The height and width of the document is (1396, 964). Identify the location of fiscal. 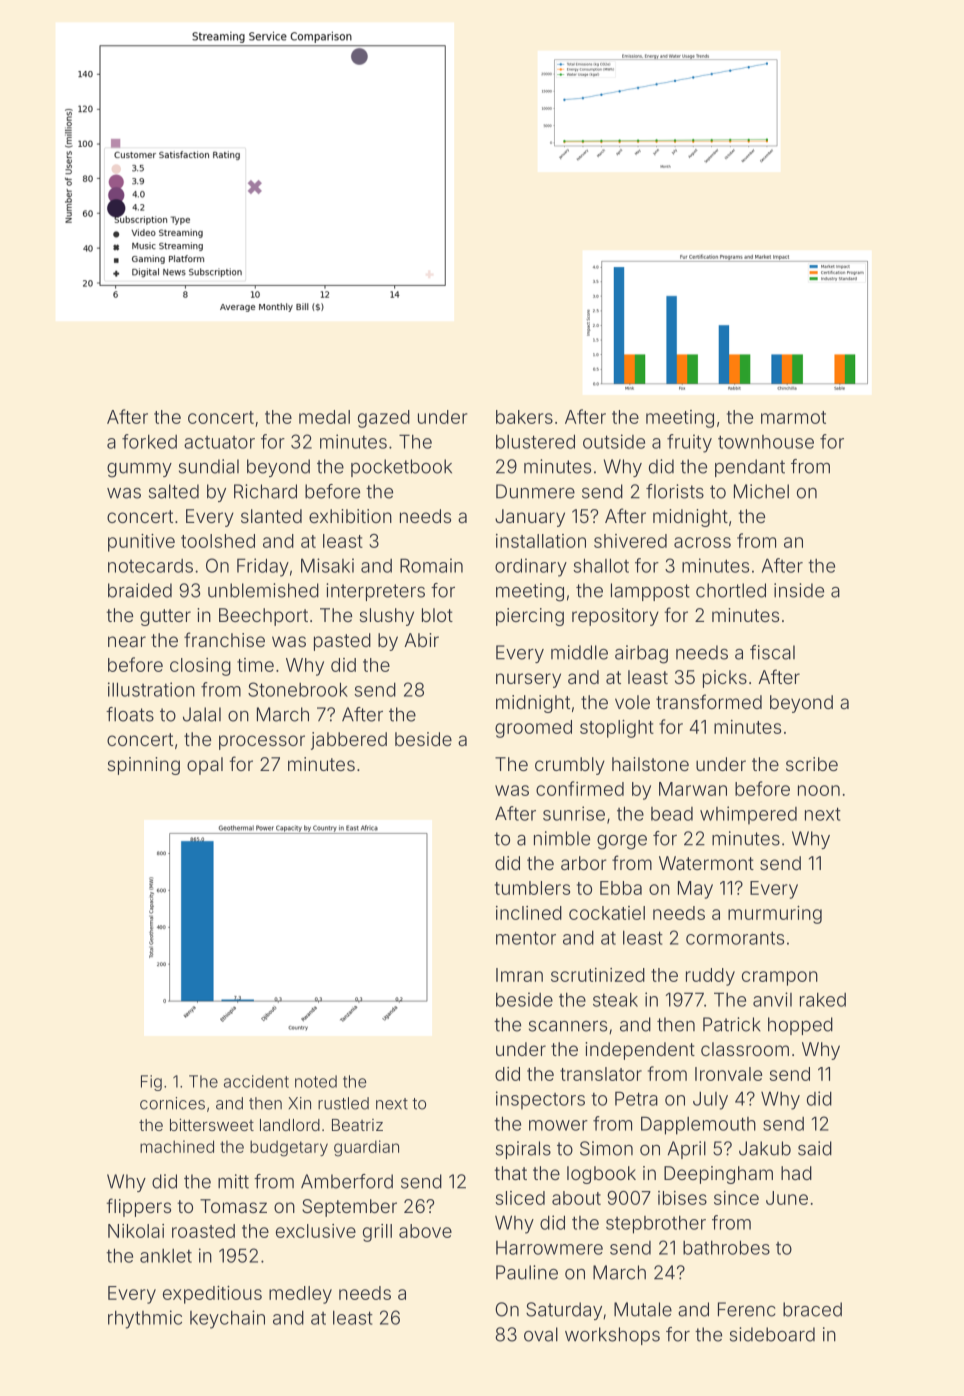
(772, 652).
